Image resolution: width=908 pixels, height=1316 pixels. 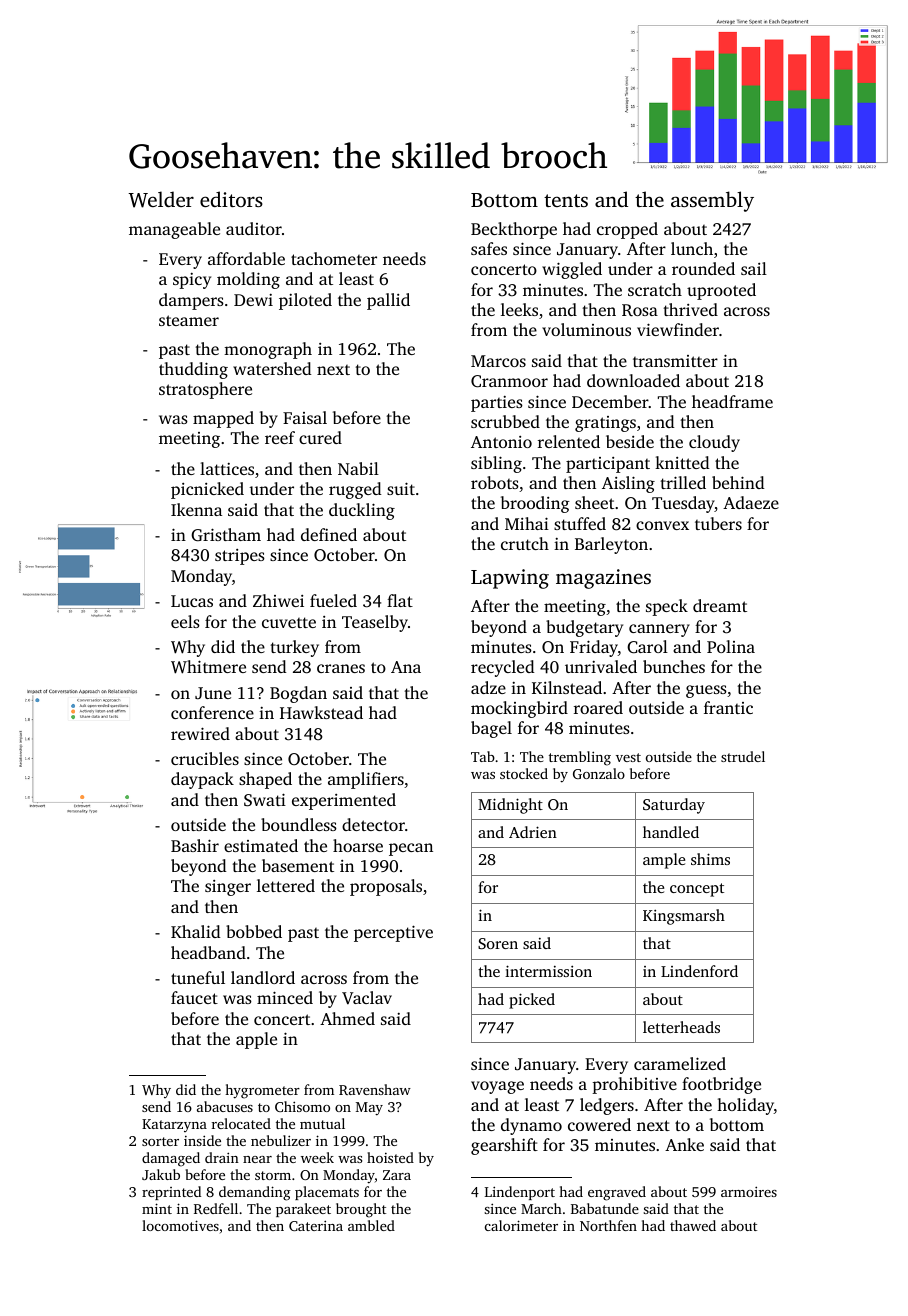 I want to click on stuffed, so click(x=580, y=523).
